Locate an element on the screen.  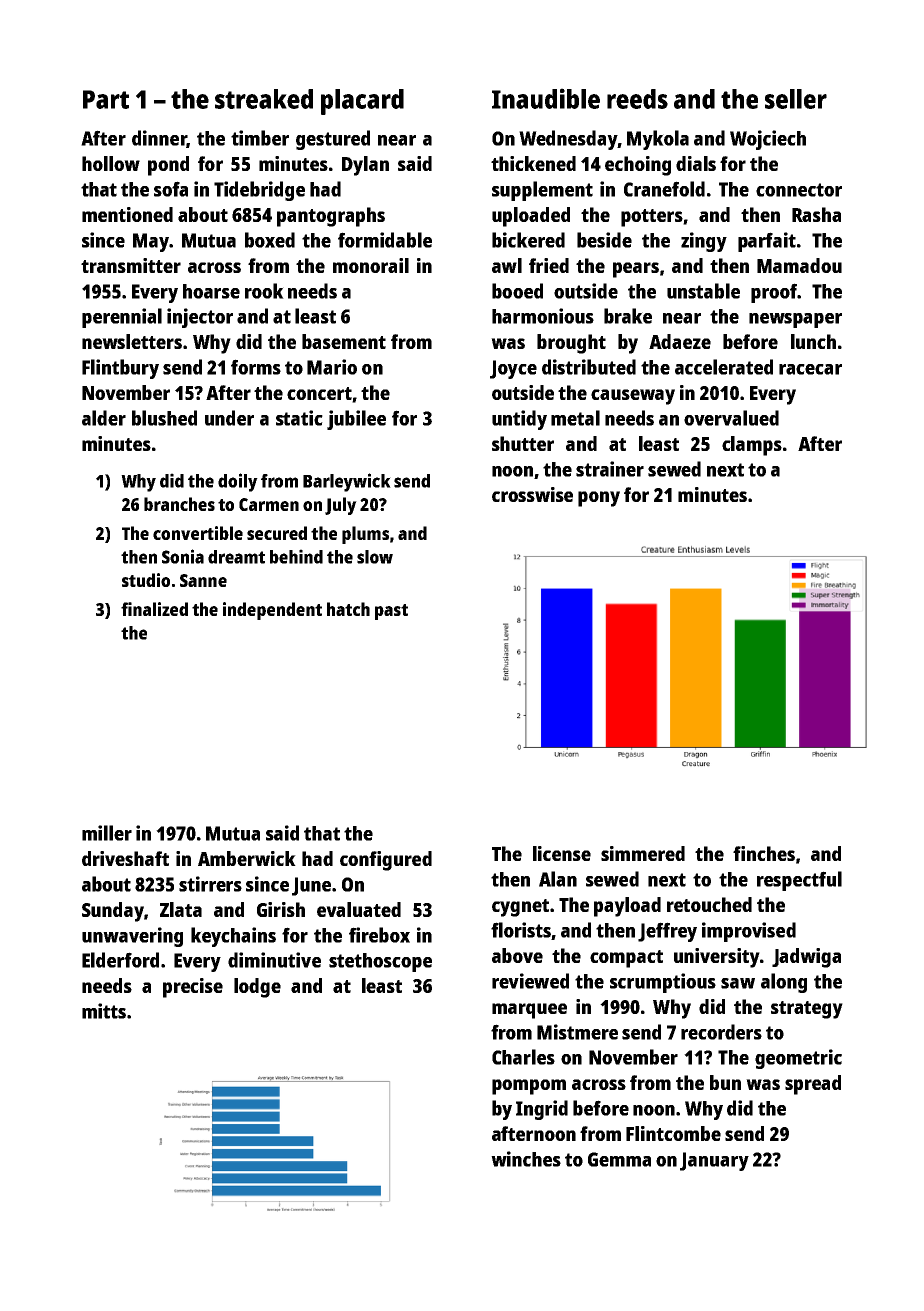
mitts is located at coordinates (104, 1011).
